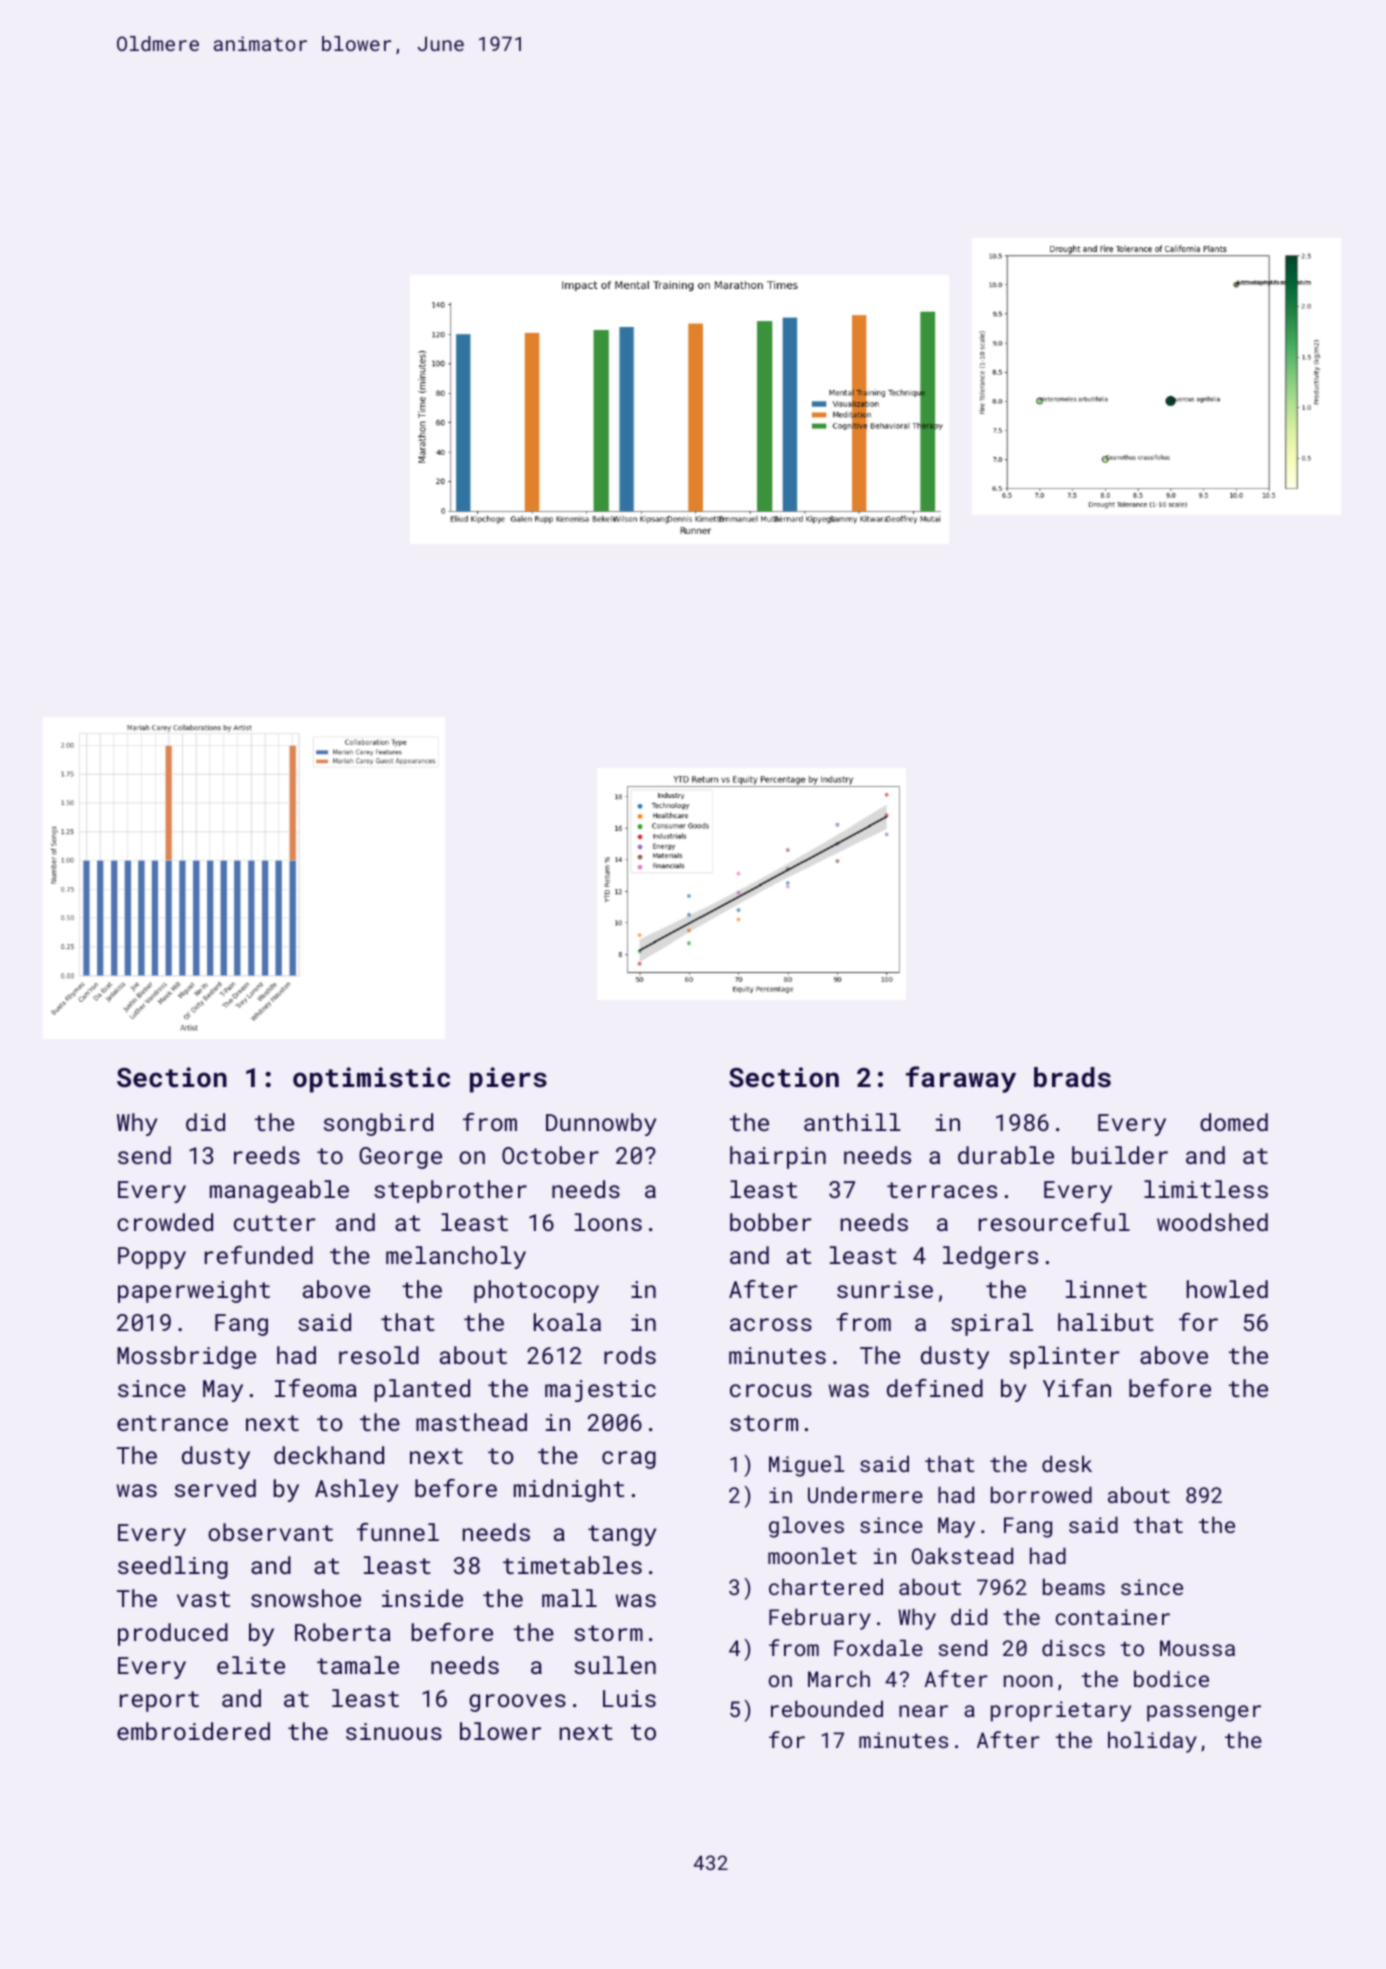 This image has width=1386, height=1969. I want to click on brads, so click(1072, 1077).
